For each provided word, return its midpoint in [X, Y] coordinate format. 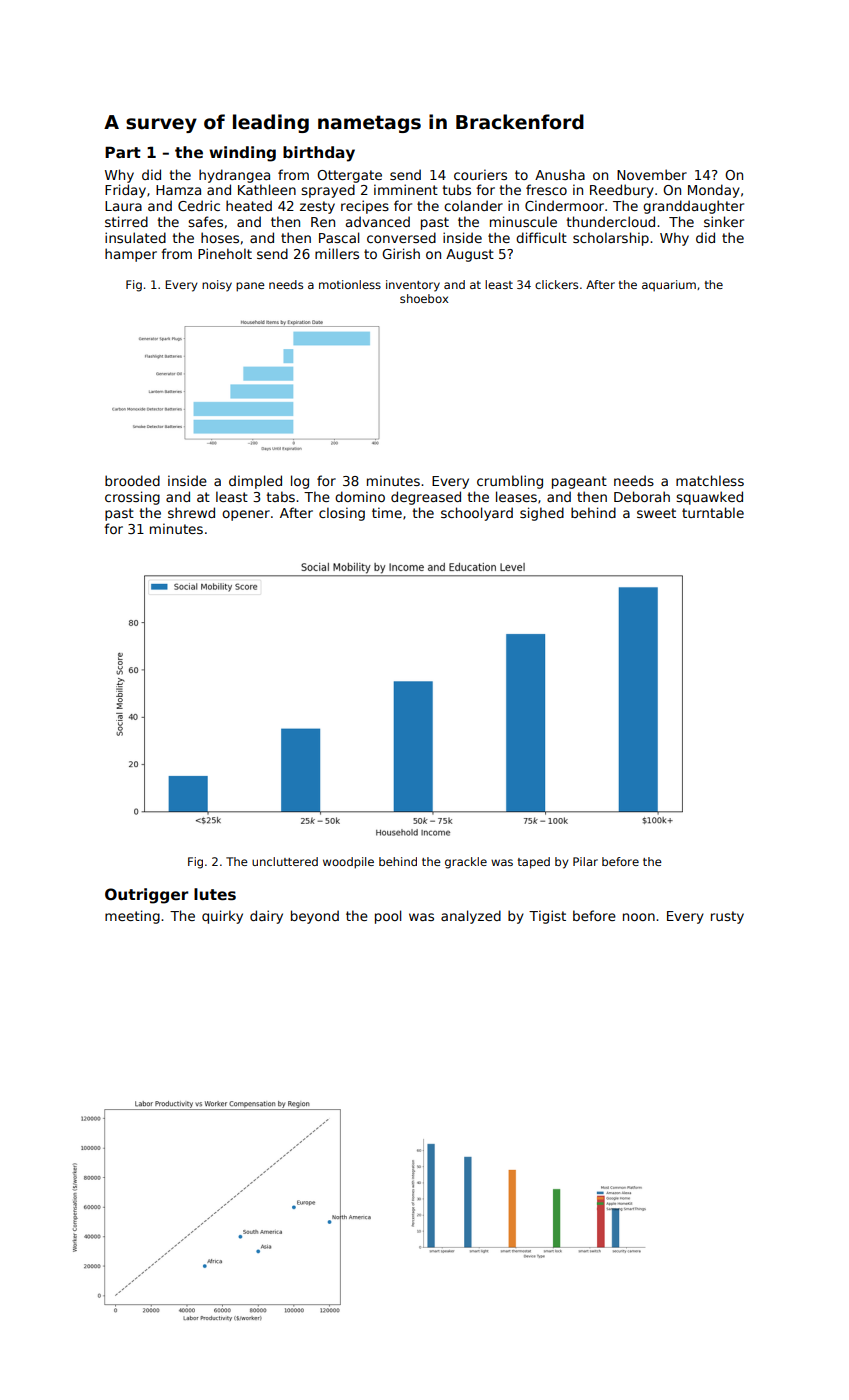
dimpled [255, 482]
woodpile [348, 863]
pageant [579, 482]
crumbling [510, 482]
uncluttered [285, 861]
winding [242, 154]
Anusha [560, 174]
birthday [319, 154]
